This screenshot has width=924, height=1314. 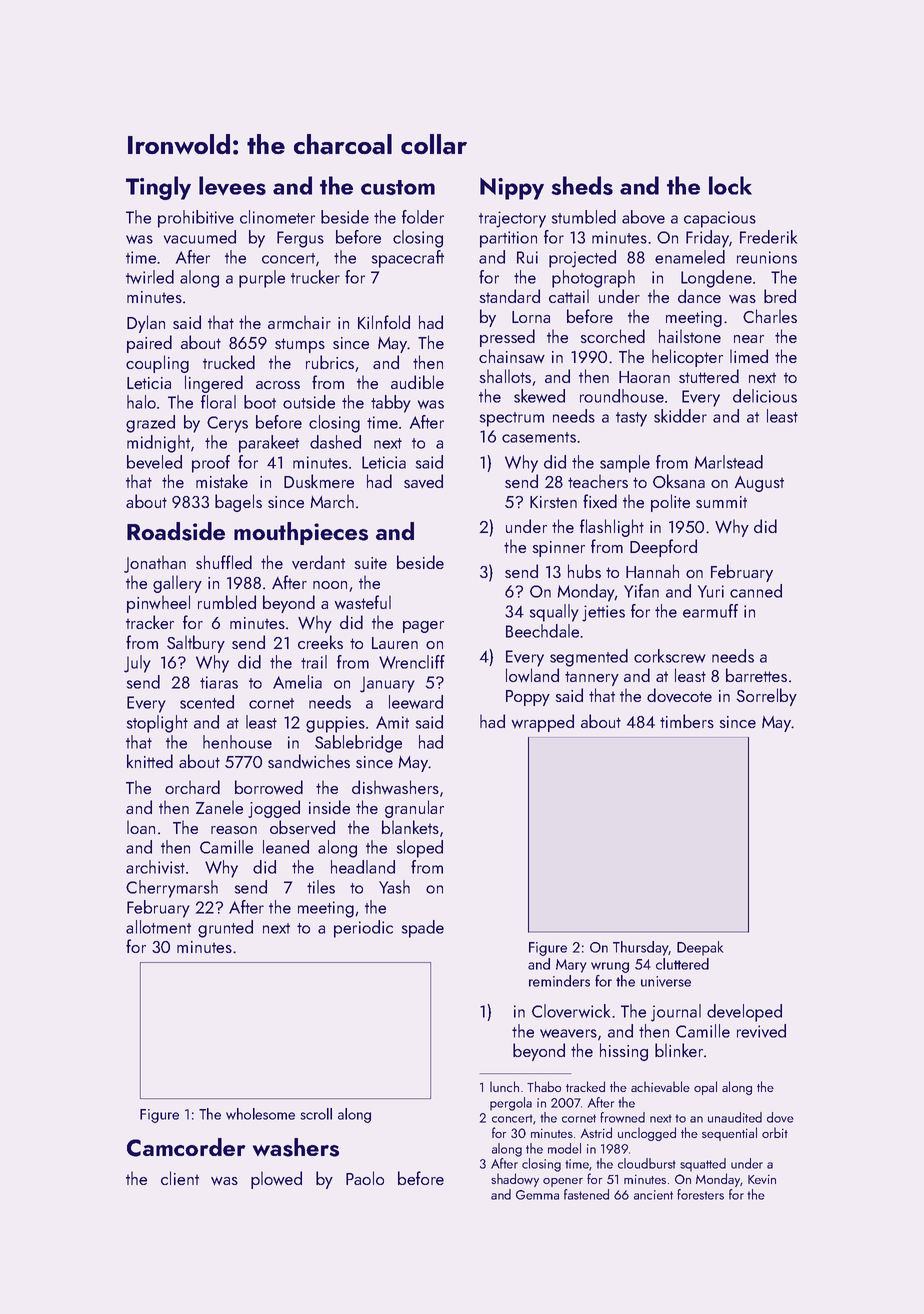 What do you see at coordinates (512, 419) in the screenshot?
I see `spectrum` at bounding box center [512, 419].
